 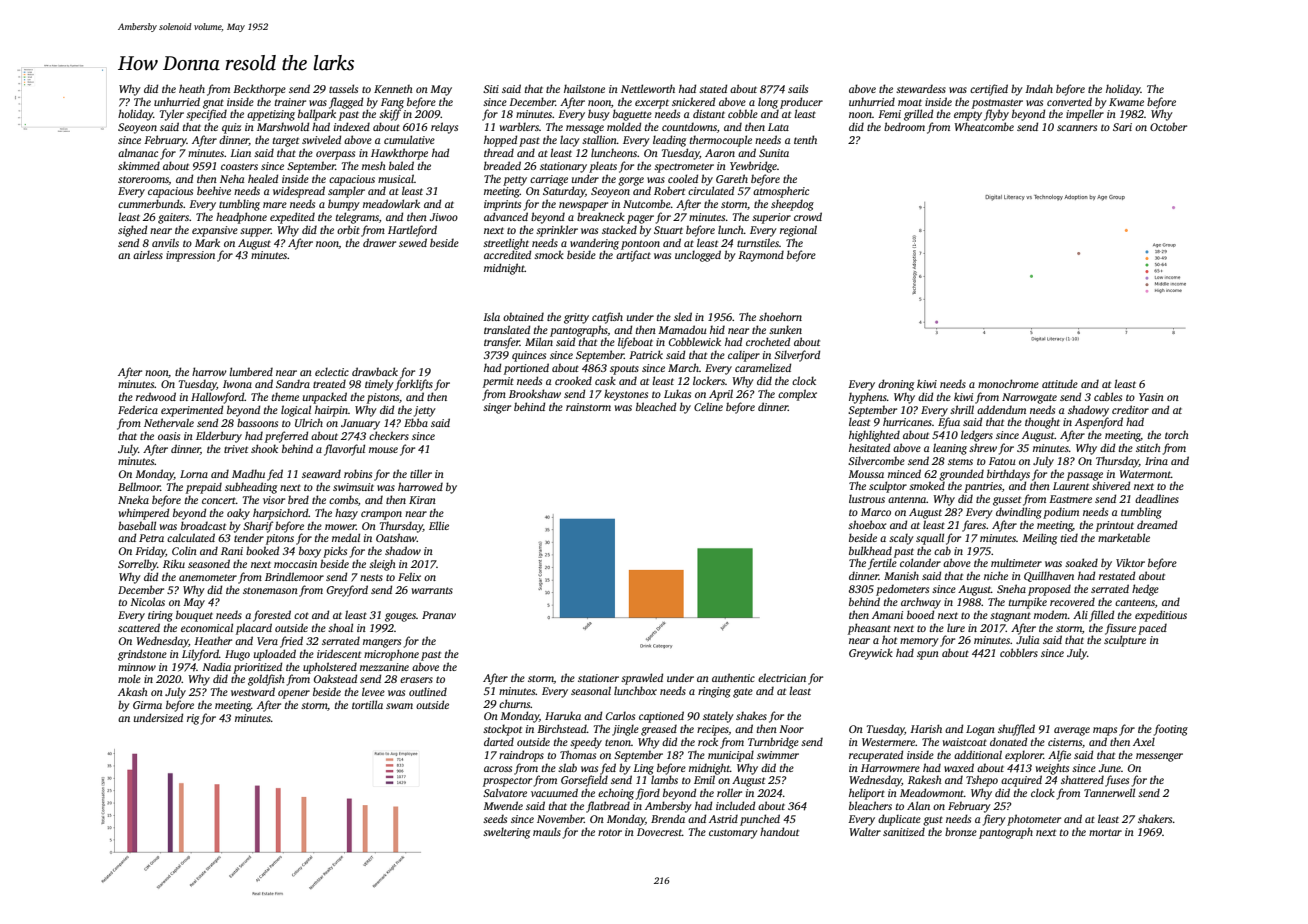 What do you see at coordinates (771, 218) in the image?
I see `superior` at bounding box center [771, 218].
